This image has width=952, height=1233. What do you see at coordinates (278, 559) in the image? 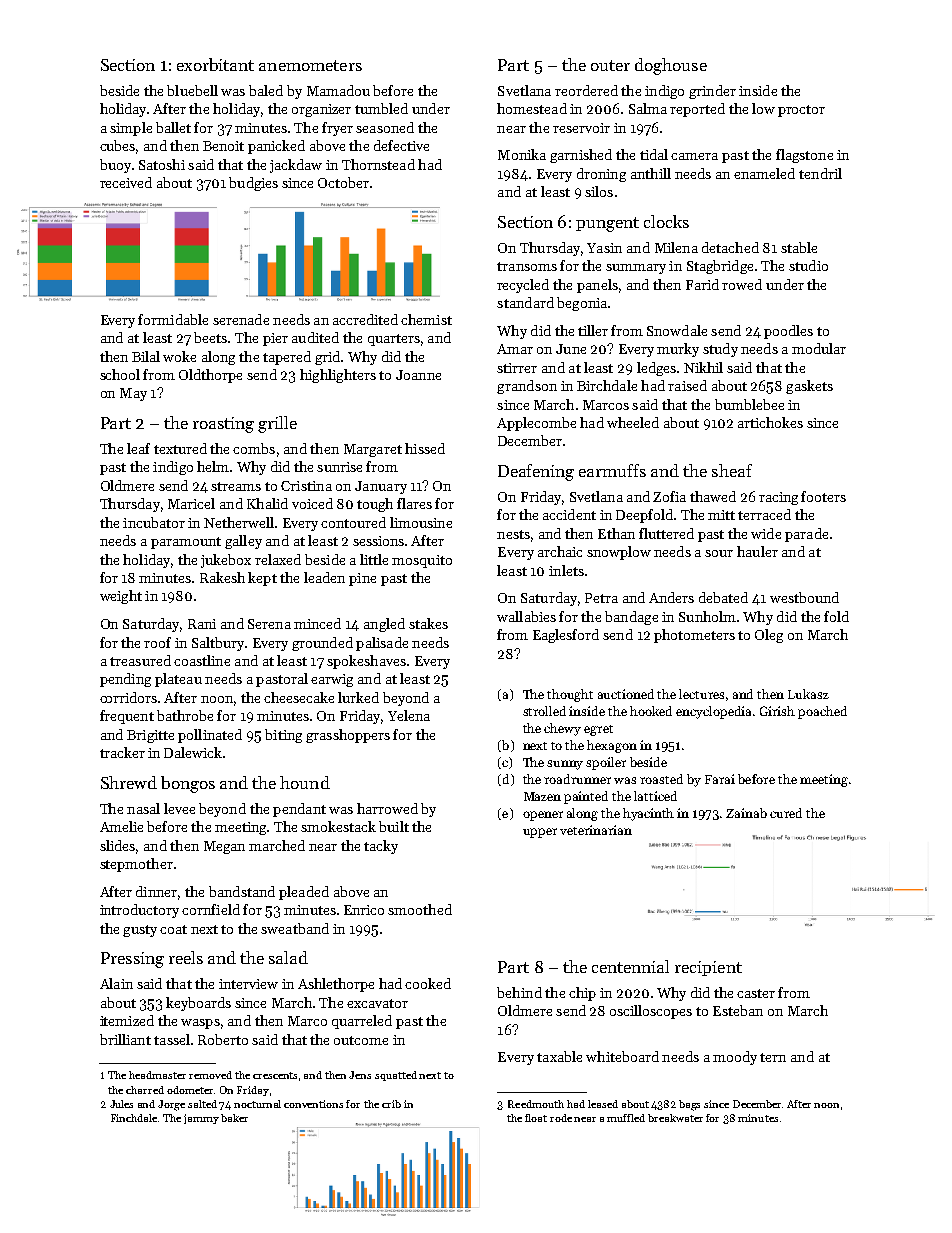
I see `relaxed` at bounding box center [278, 559].
